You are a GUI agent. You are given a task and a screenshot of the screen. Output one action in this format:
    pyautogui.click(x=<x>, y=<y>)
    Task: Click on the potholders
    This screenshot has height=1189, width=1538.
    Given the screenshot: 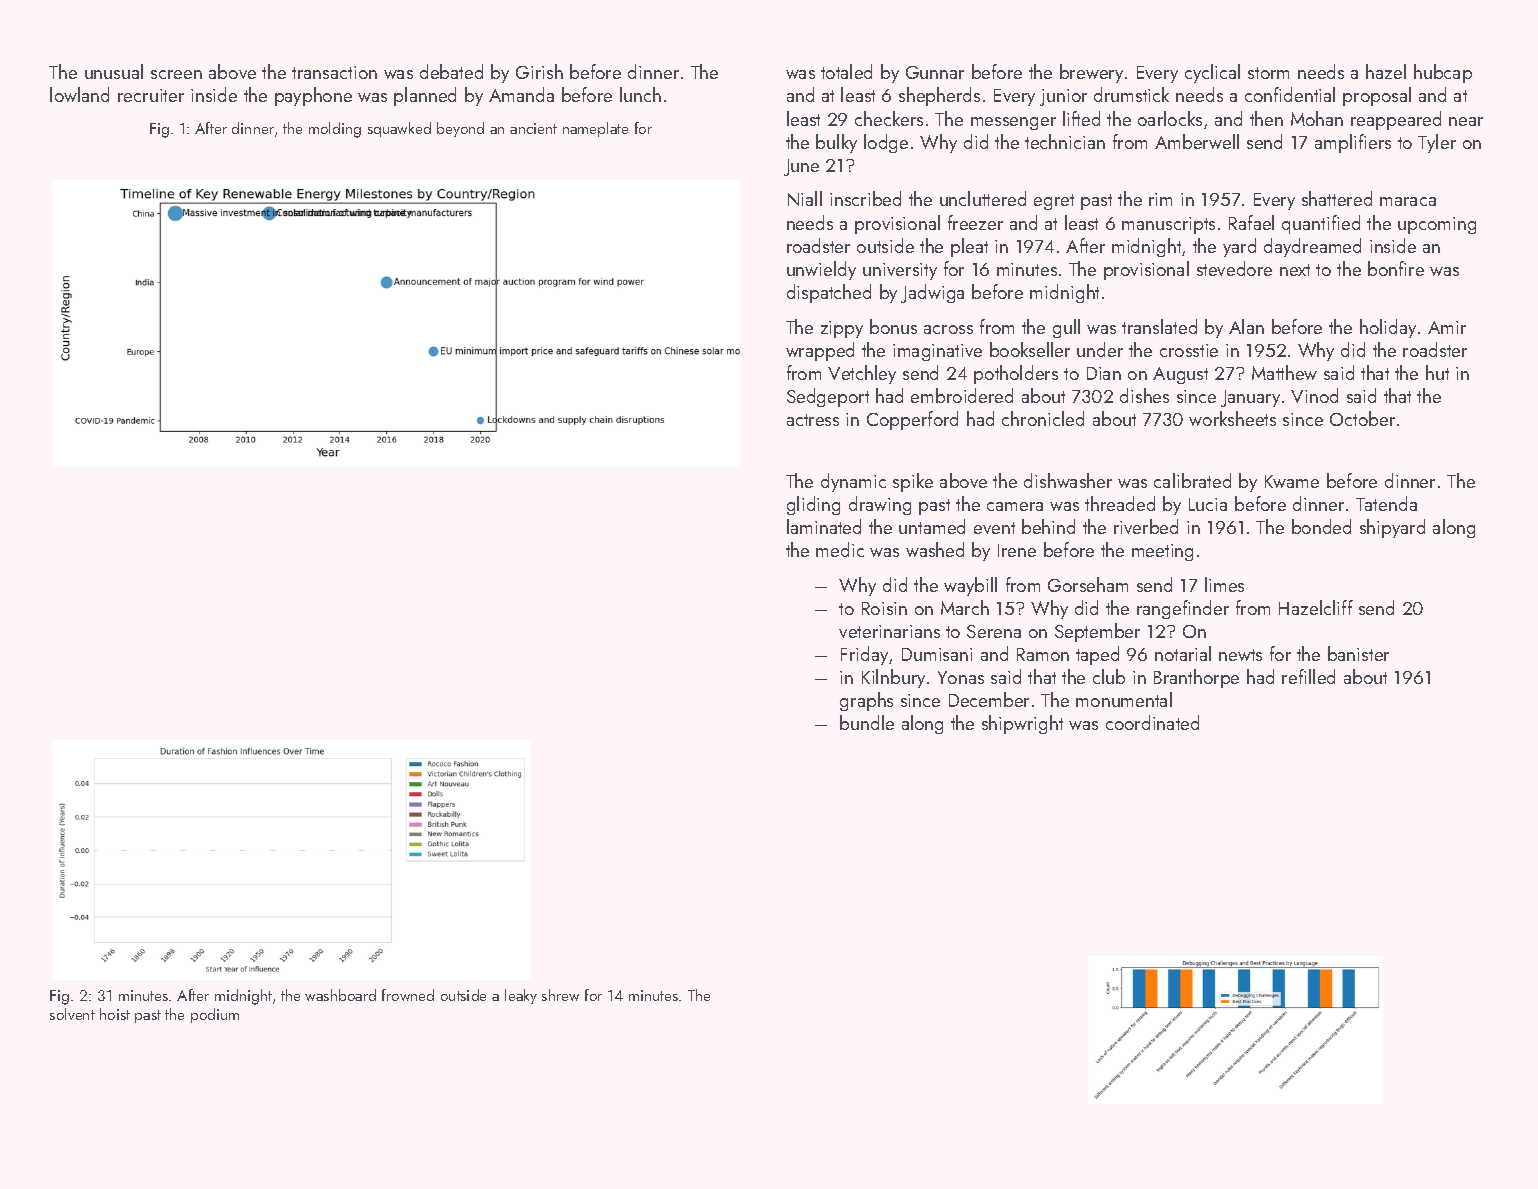 What is the action you would take?
    pyautogui.click(x=1016, y=374)
